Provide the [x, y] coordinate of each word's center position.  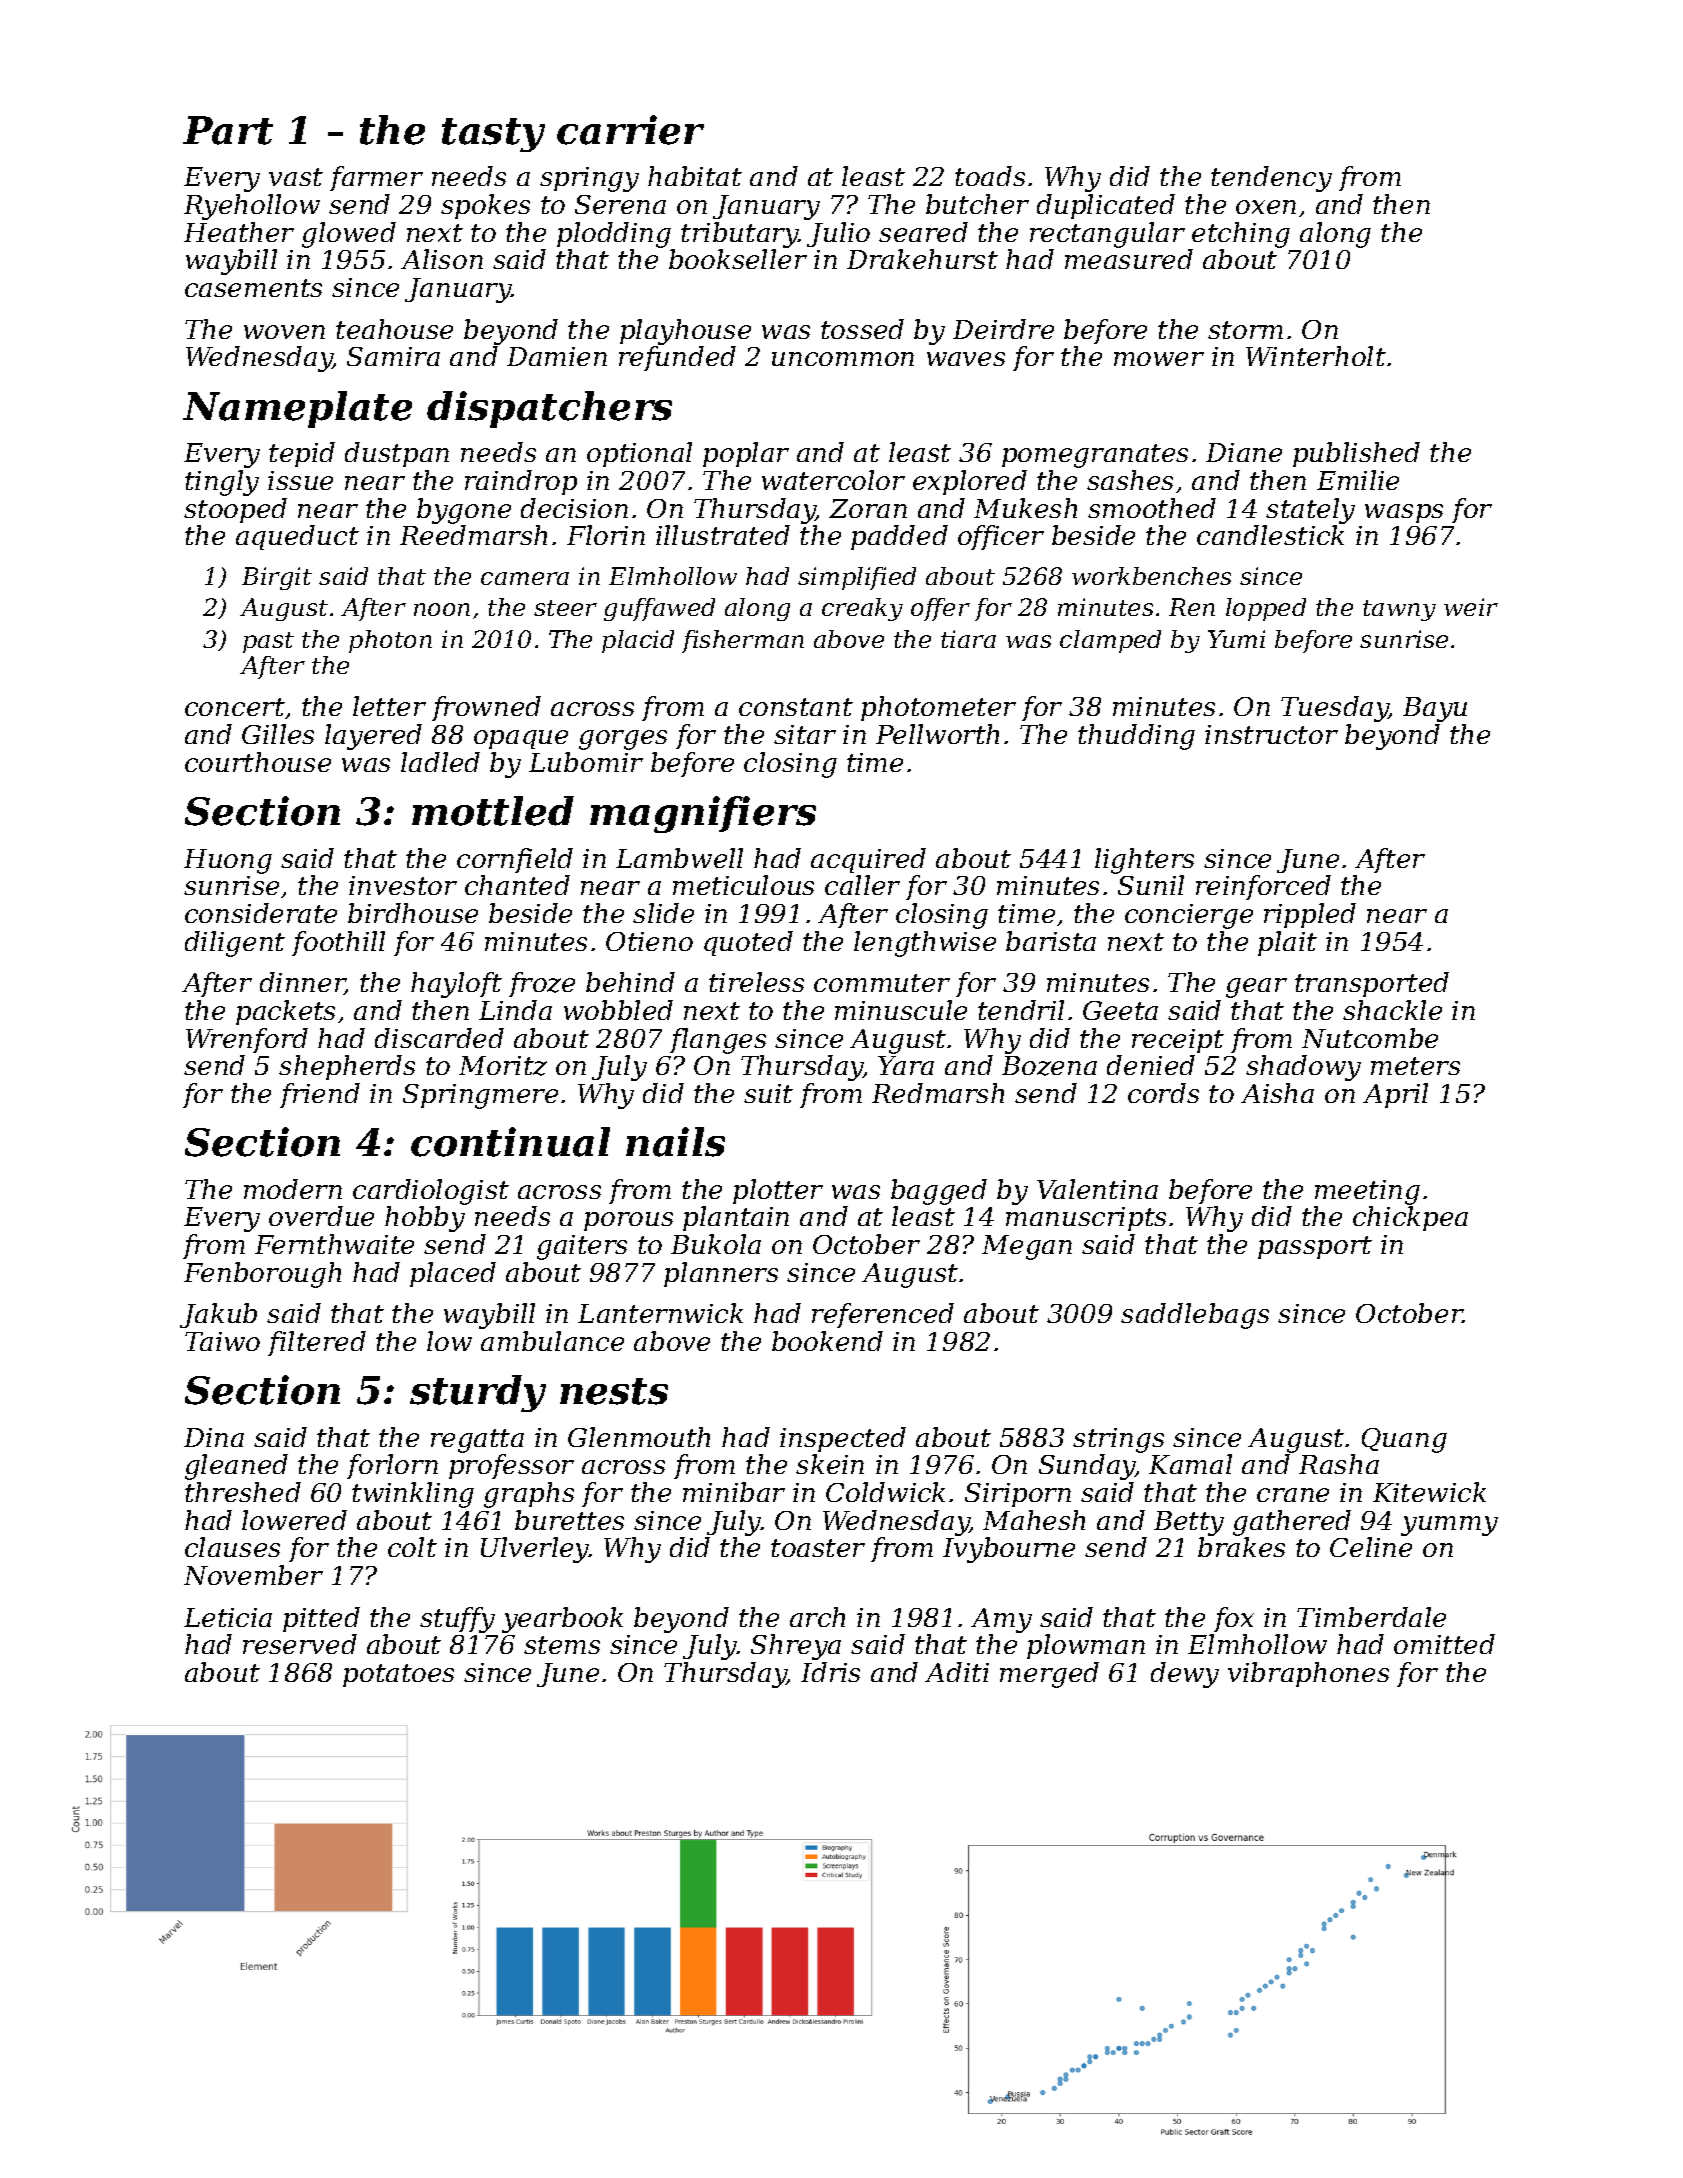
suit [768, 1093]
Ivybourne [1009, 1550]
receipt [1178, 1041]
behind [630, 982]
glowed [349, 235]
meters [1415, 1066]
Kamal [1190, 1464]
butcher [977, 204]
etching [1241, 235]
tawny [1399, 610]
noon [442, 609]
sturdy [478, 1393]
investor [403, 885]
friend [320, 1095]
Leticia [228, 1617]
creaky [862, 609]
